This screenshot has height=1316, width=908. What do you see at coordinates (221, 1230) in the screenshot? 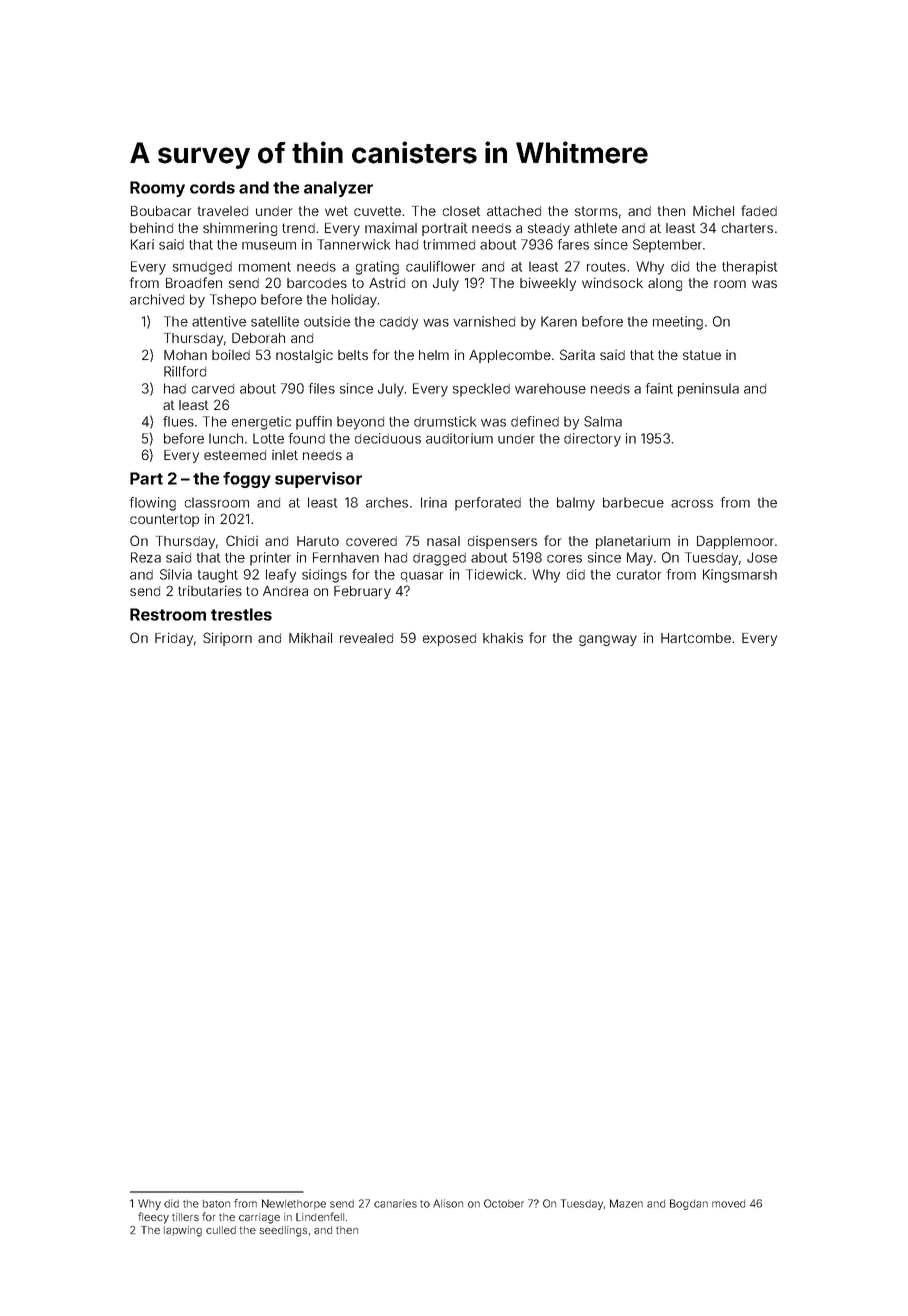
I see `culled` at bounding box center [221, 1230].
